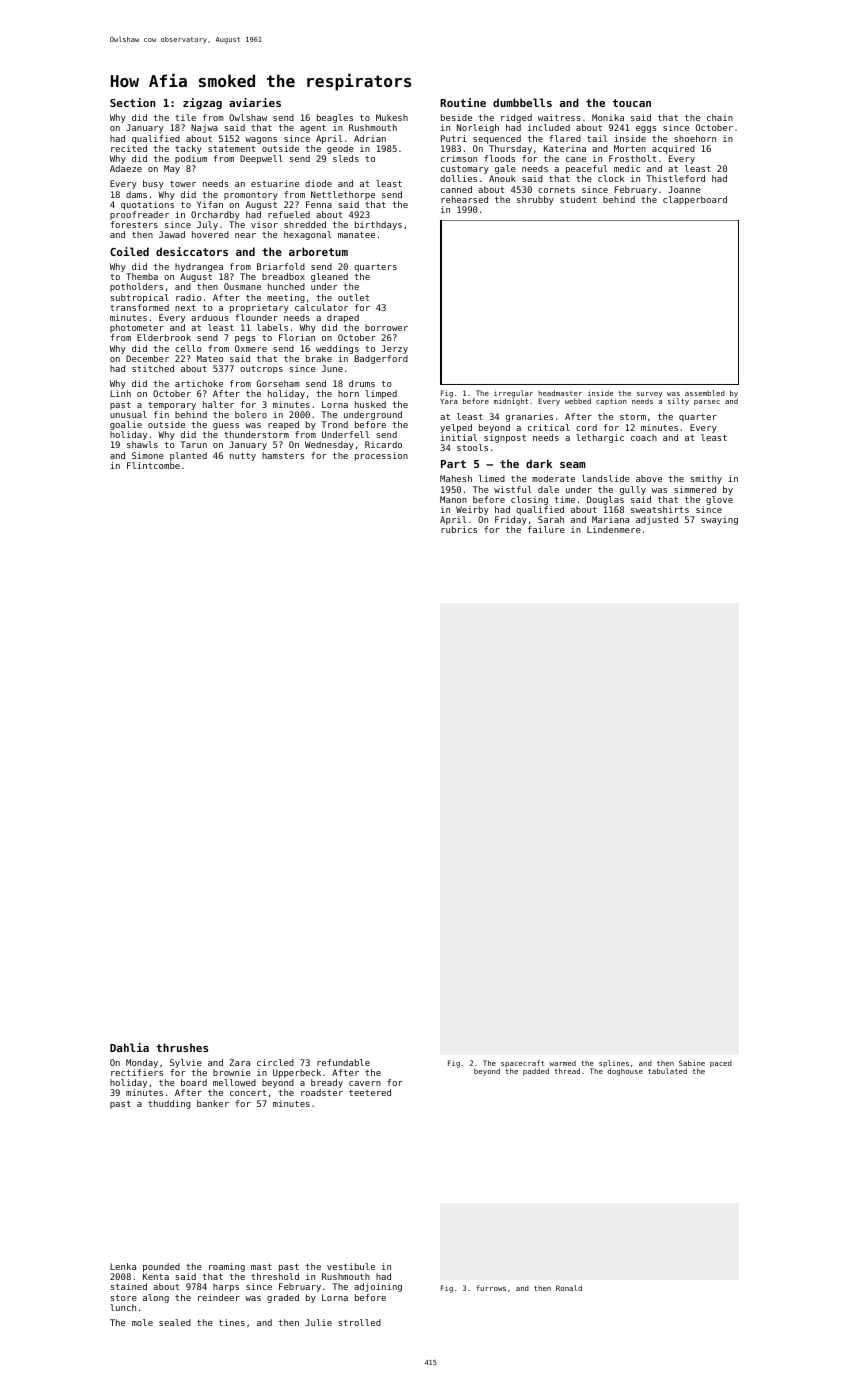 This screenshot has height=1400, width=849. I want to click on Section, so click(133, 102).
